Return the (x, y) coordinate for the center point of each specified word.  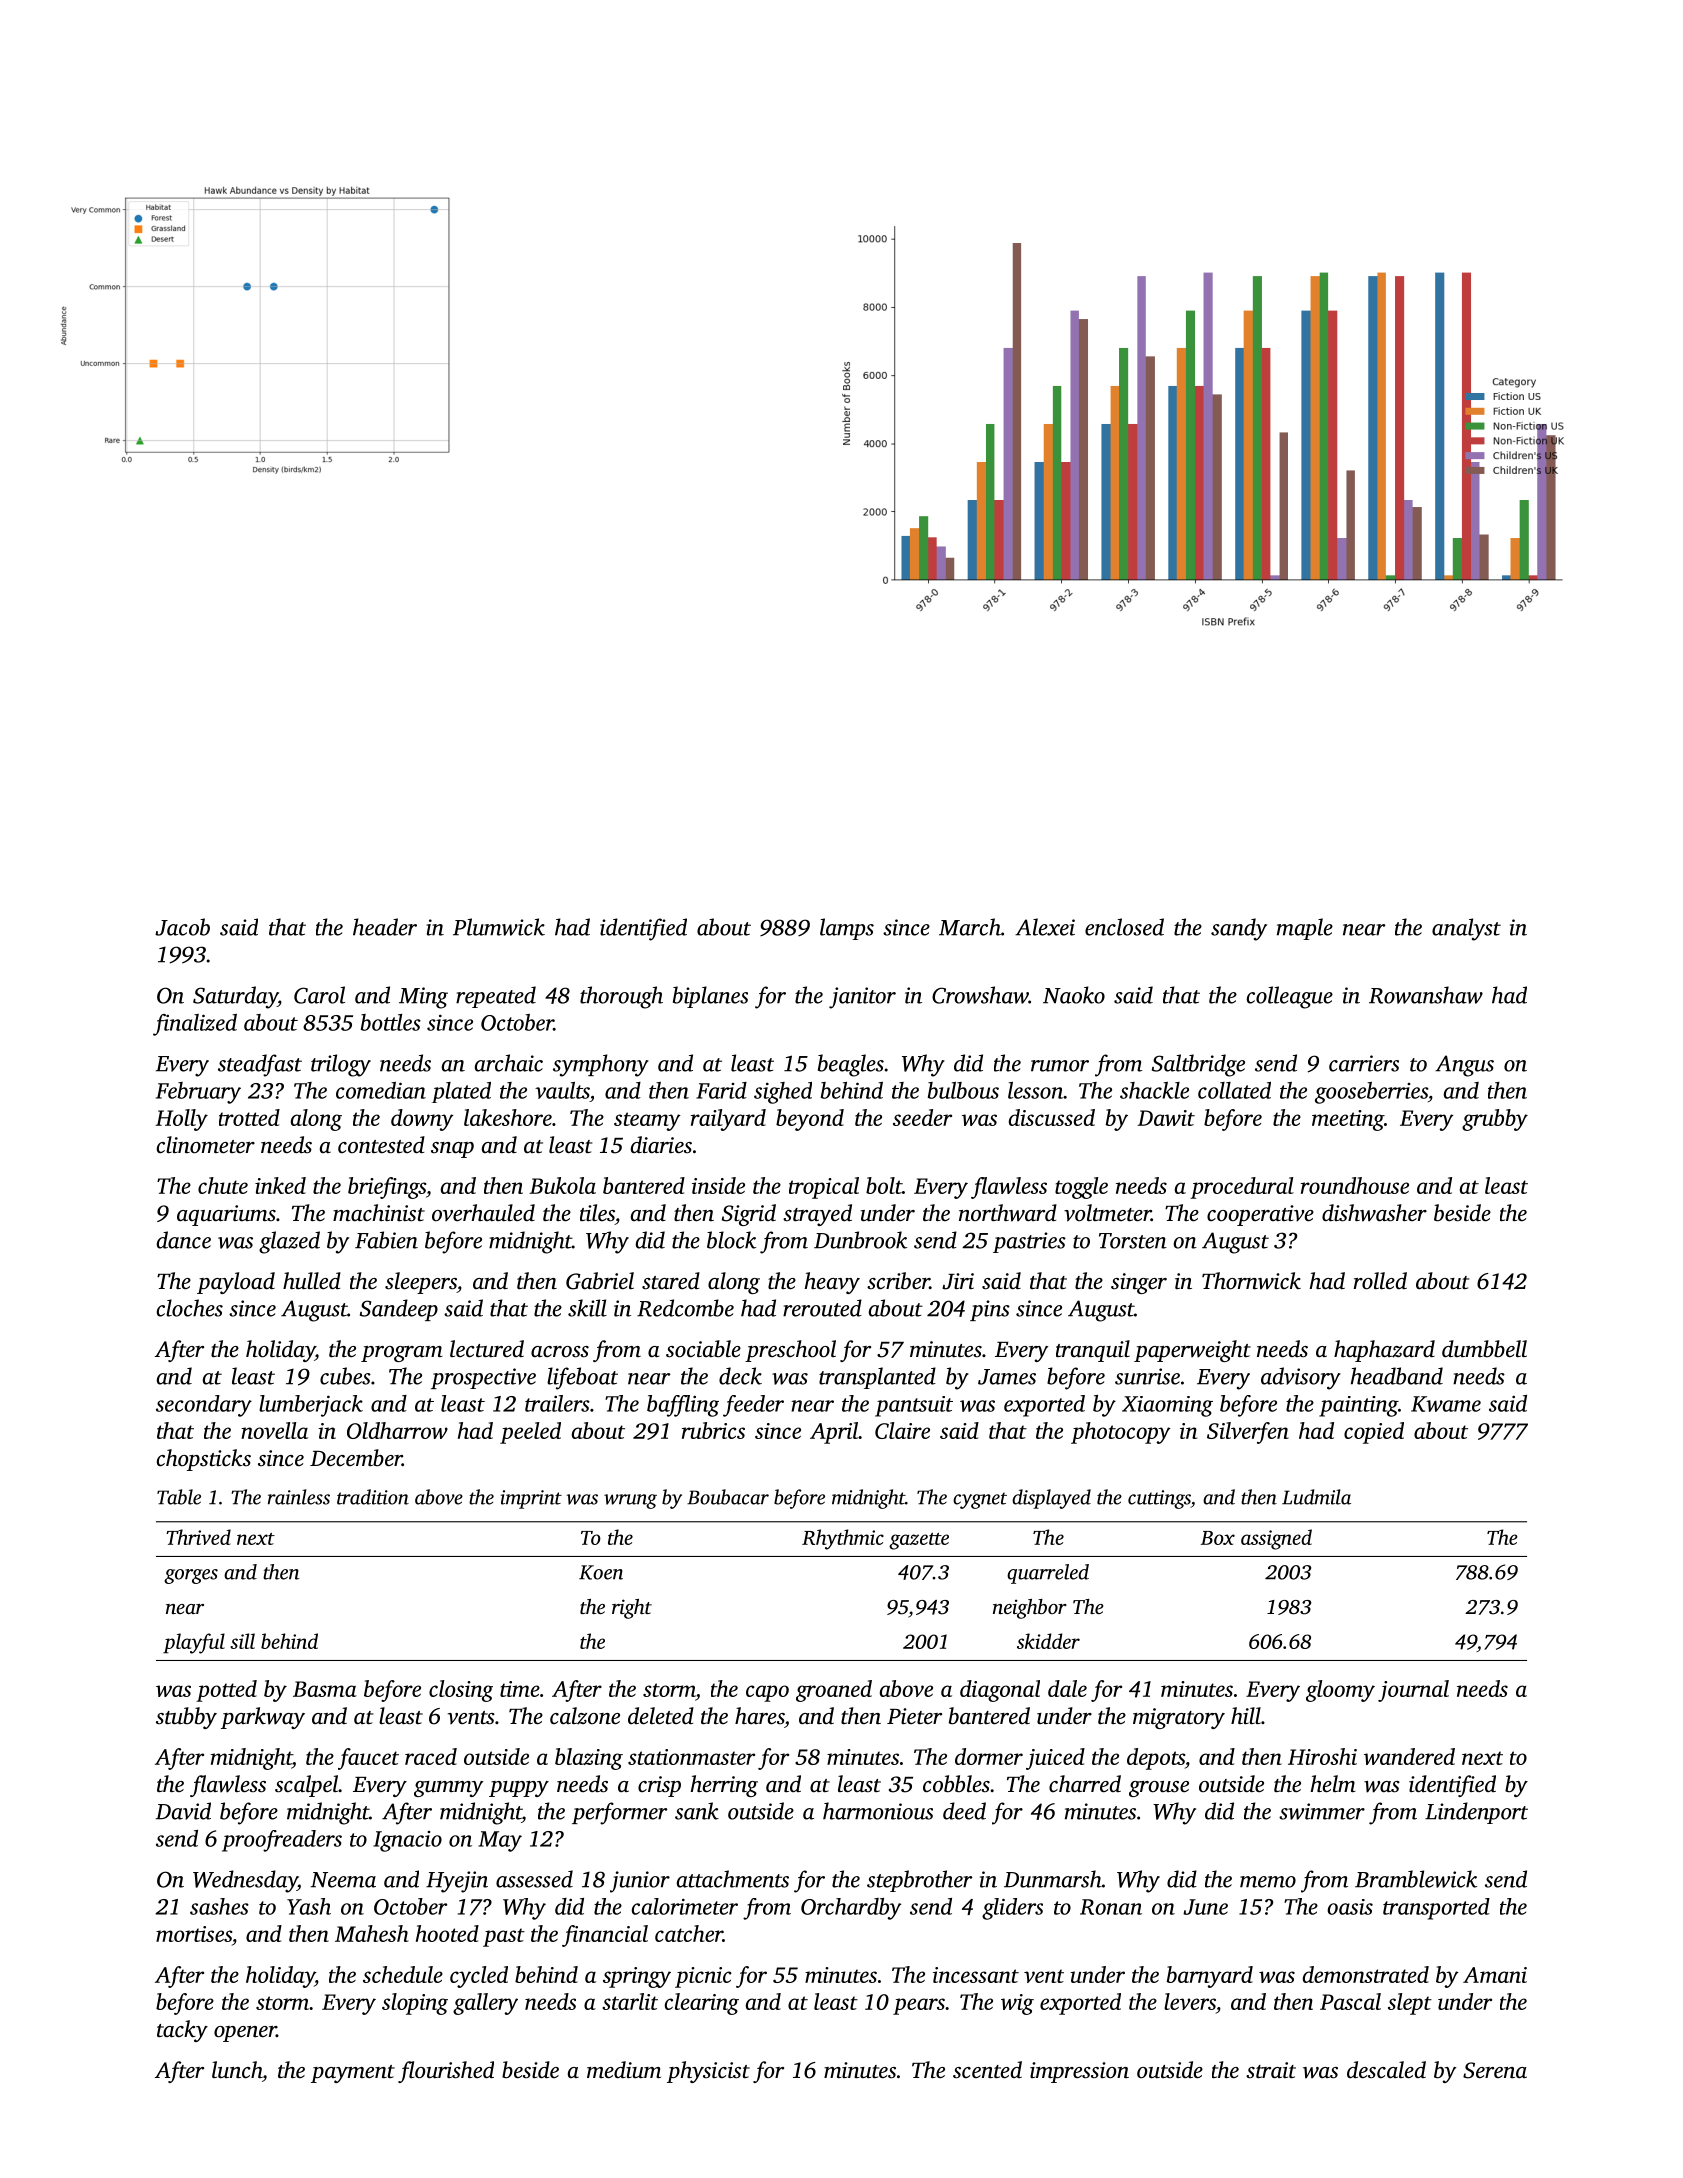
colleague (1290, 997)
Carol (319, 995)
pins (990, 1310)
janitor (862, 998)
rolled (1380, 1281)
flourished (446, 2072)
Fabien (386, 1240)
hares (759, 1716)
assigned (1276, 1539)
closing (461, 1691)
